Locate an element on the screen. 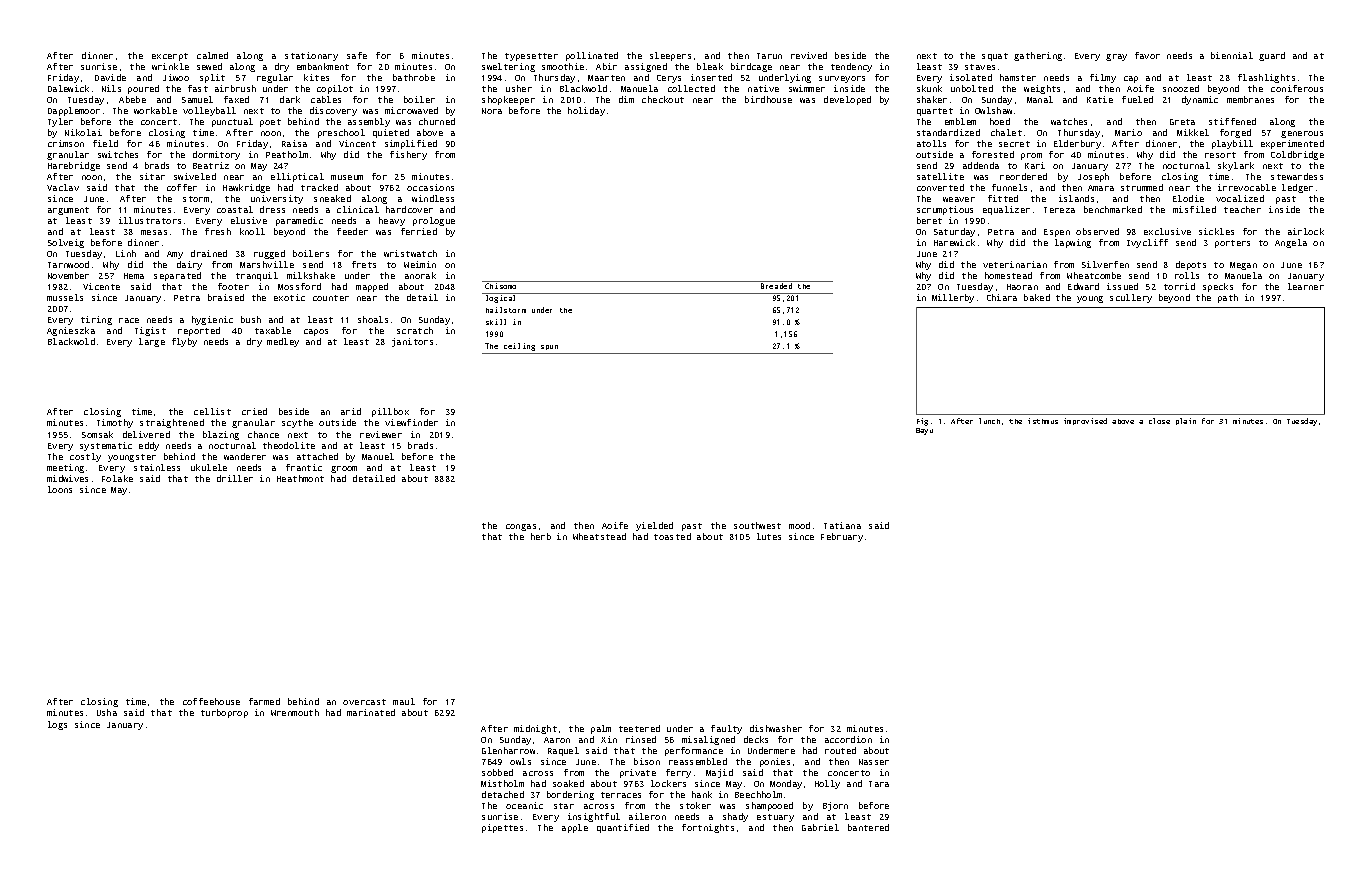  Raquel is located at coordinates (563, 751).
